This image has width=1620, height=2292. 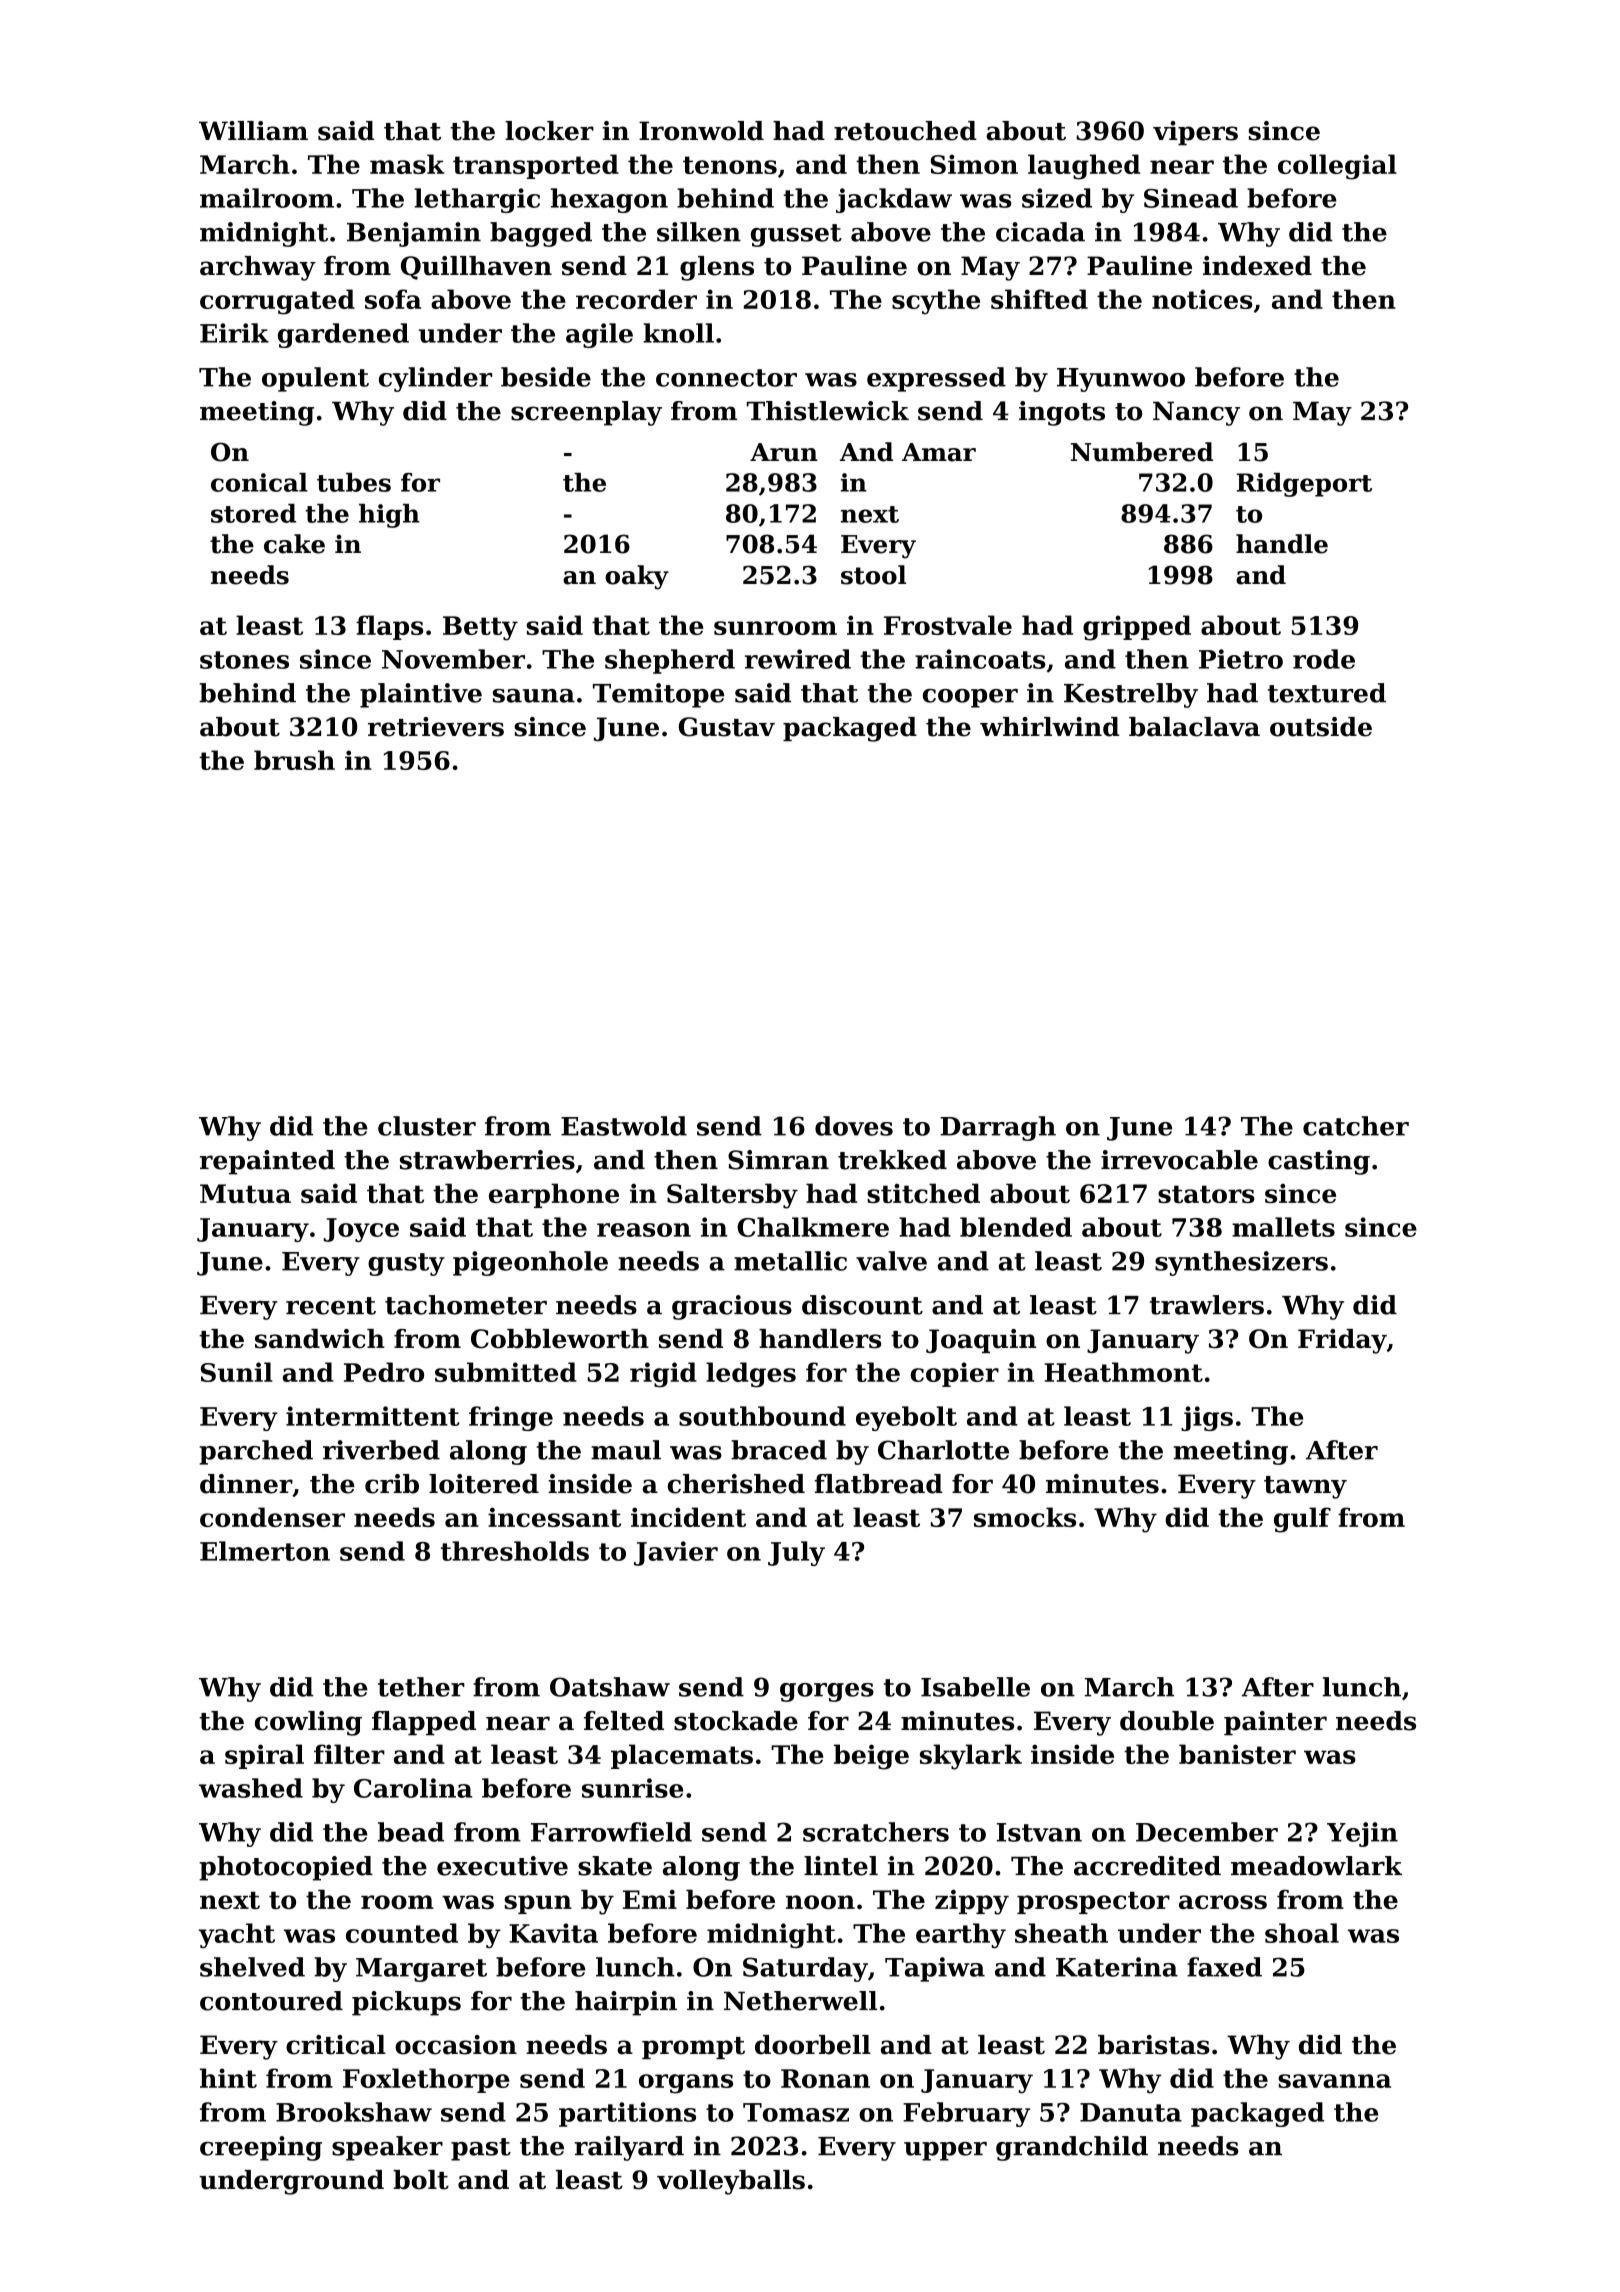 What do you see at coordinates (427, 1126) in the image?
I see `cluster` at bounding box center [427, 1126].
